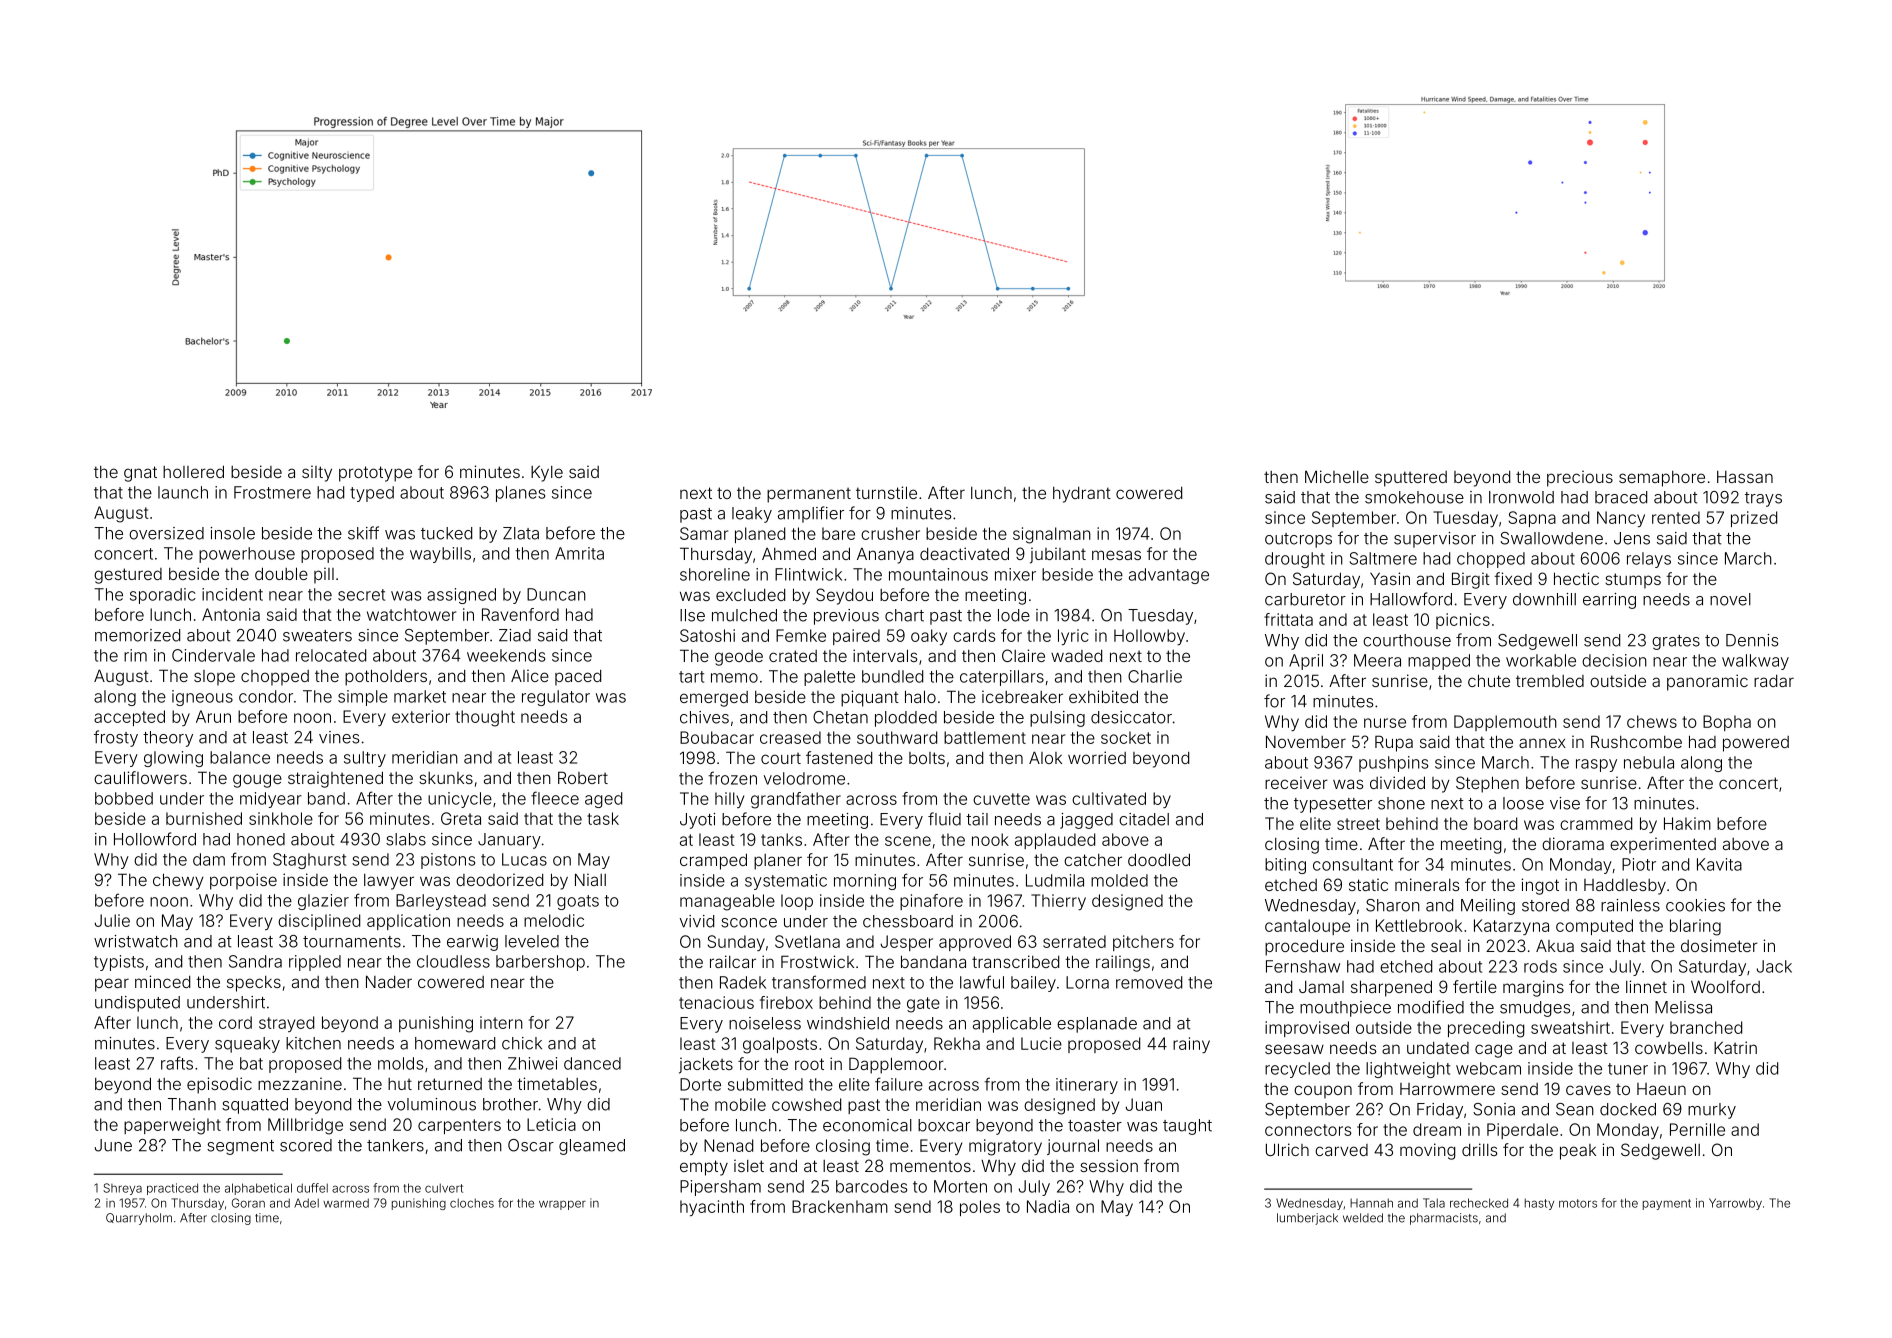 This screenshot has height=1338, width=1892. What do you see at coordinates (1358, 824) in the screenshot?
I see `street` at bounding box center [1358, 824].
